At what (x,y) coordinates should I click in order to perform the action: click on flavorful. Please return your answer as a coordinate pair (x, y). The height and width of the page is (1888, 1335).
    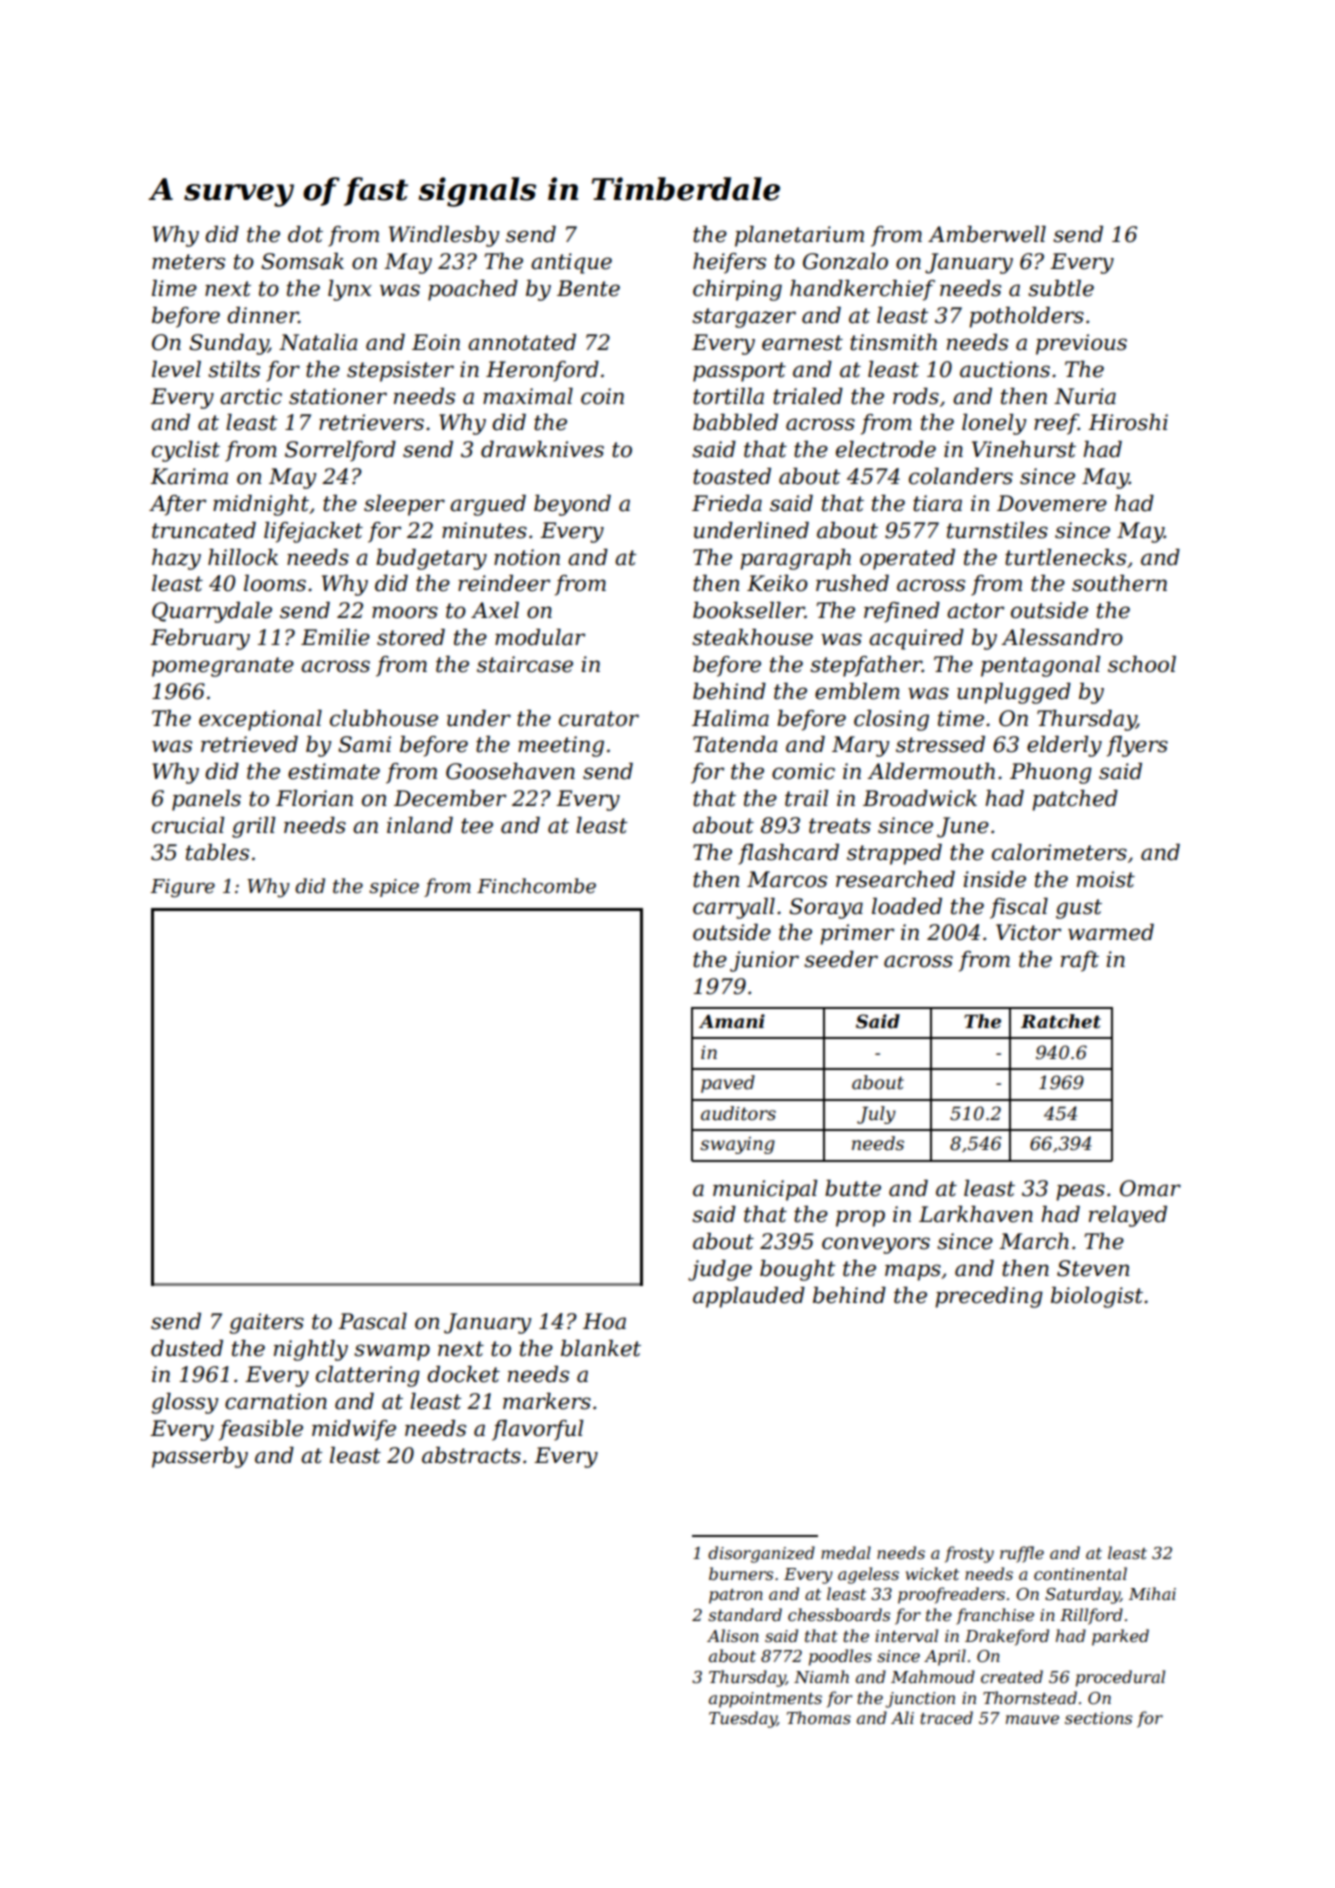
    Looking at the image, I should click on (537, 1430).
